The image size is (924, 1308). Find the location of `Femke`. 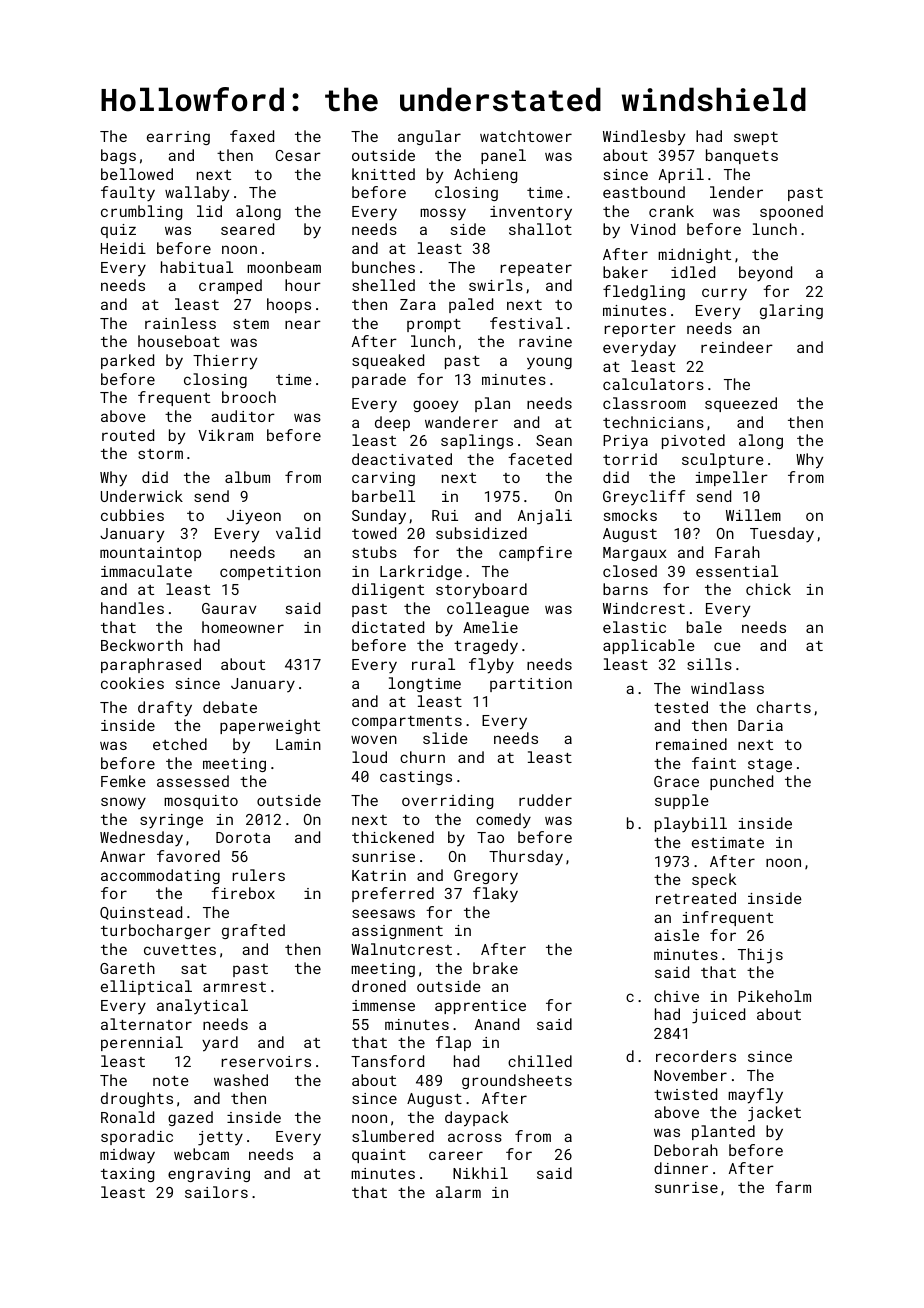

Femke is located at coordinates (123, 781).
